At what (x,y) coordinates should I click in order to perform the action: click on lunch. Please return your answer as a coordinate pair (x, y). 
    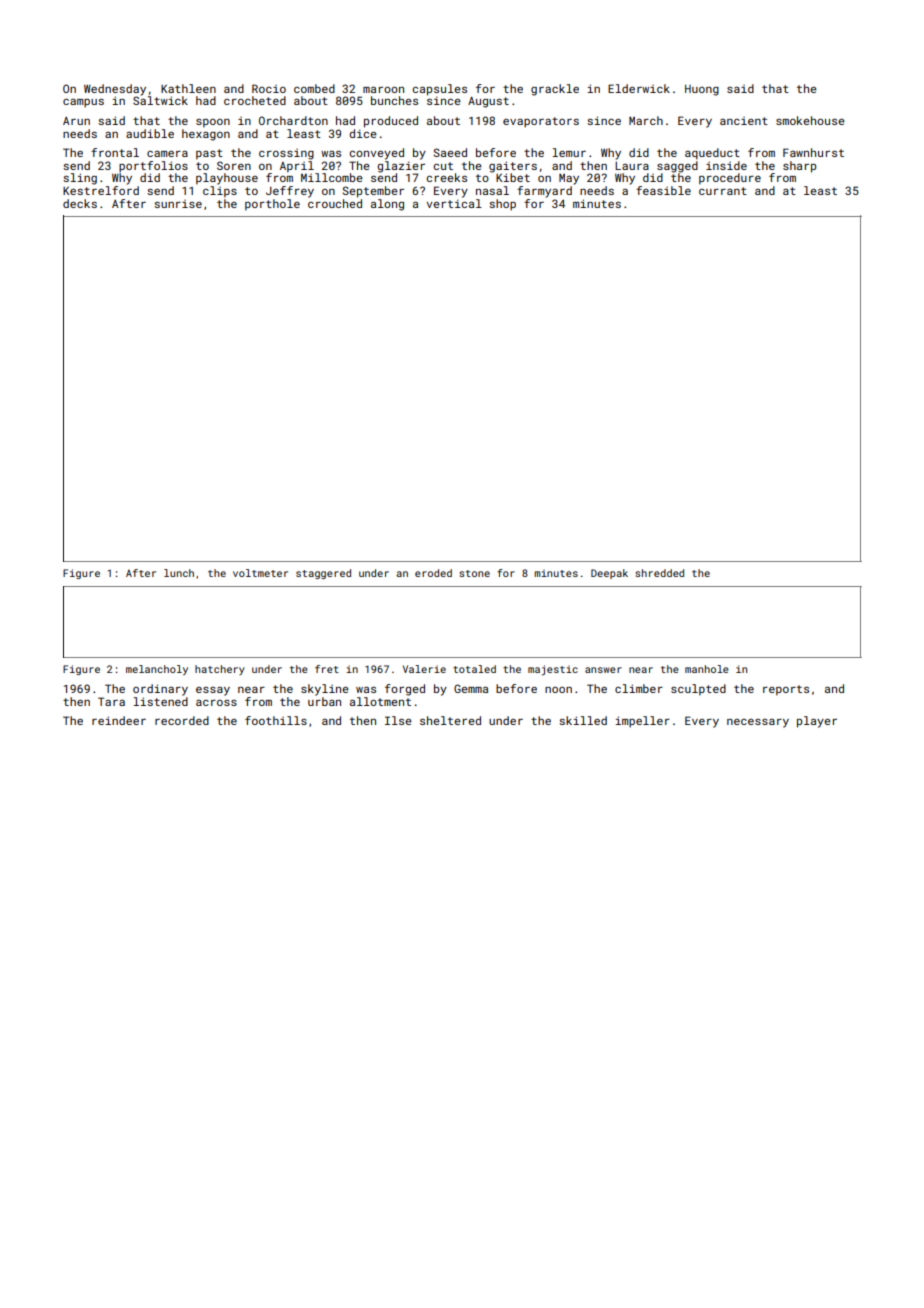
    Looking at the image, I should click on (179, 573).
